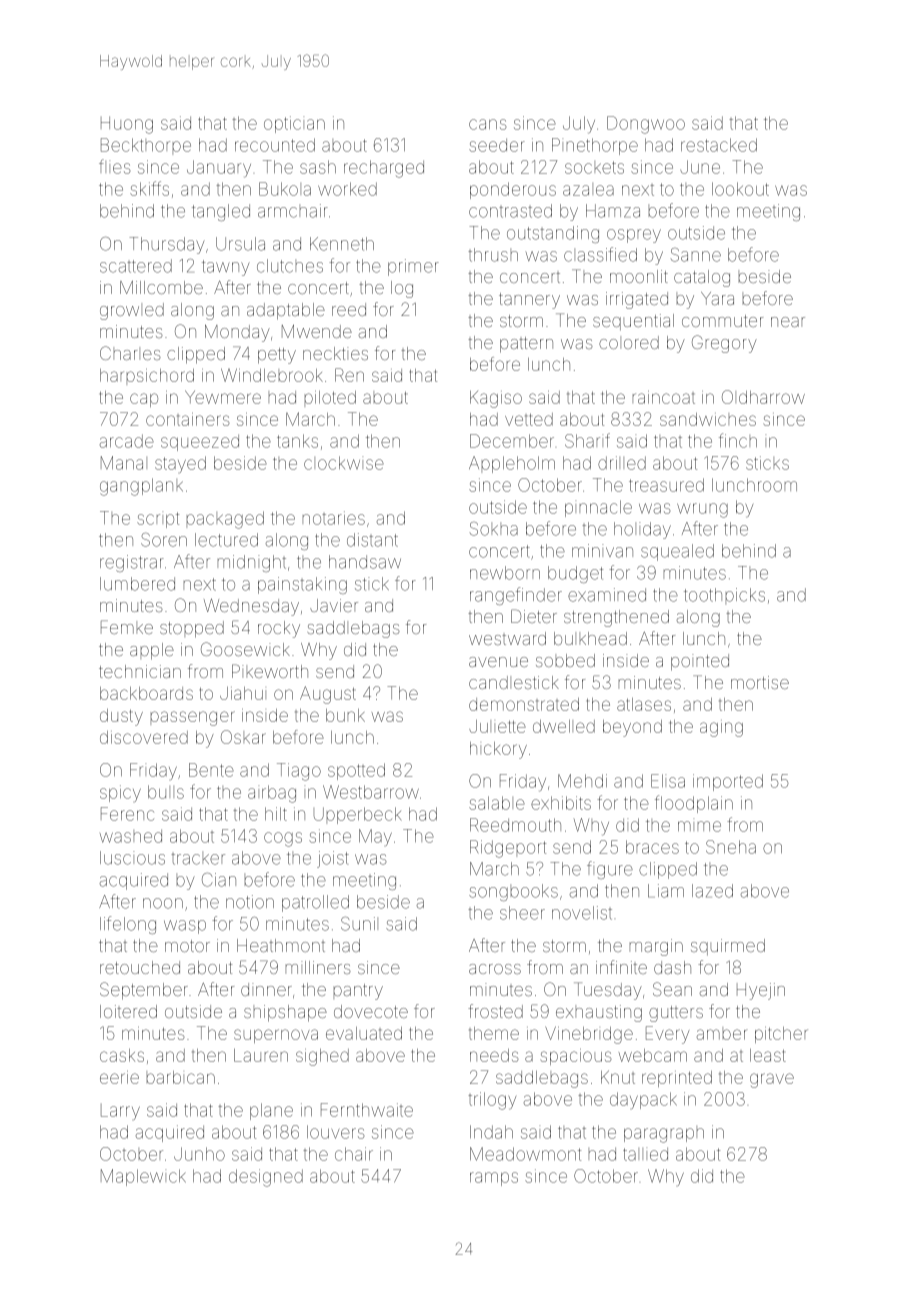 This page has height=1316, width=908. What do you see at coordinates (534, 616) in the page?
I see `Dieter` at bounding box center [534, 616].
